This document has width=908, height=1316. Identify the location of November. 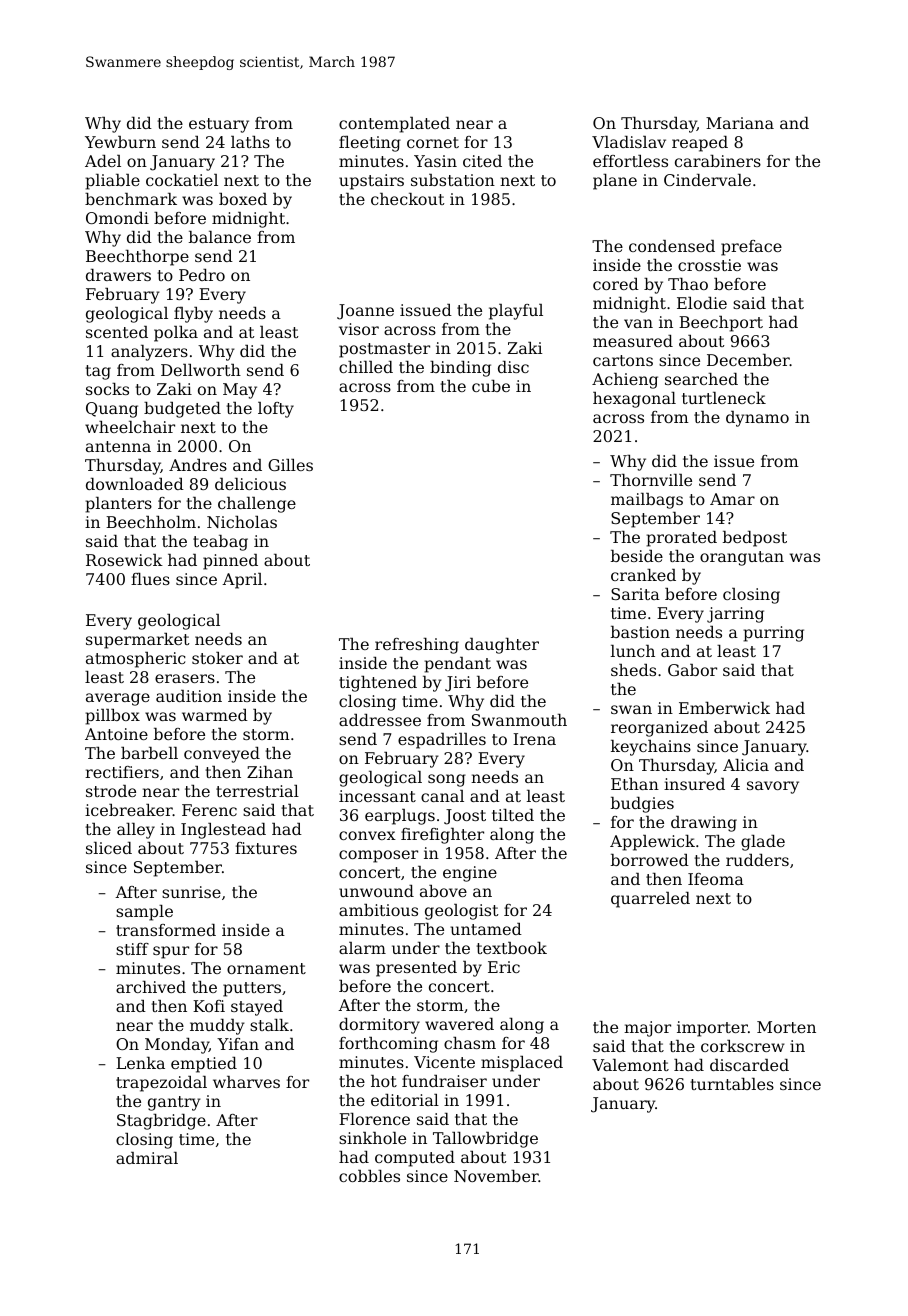
(496, 1176).
